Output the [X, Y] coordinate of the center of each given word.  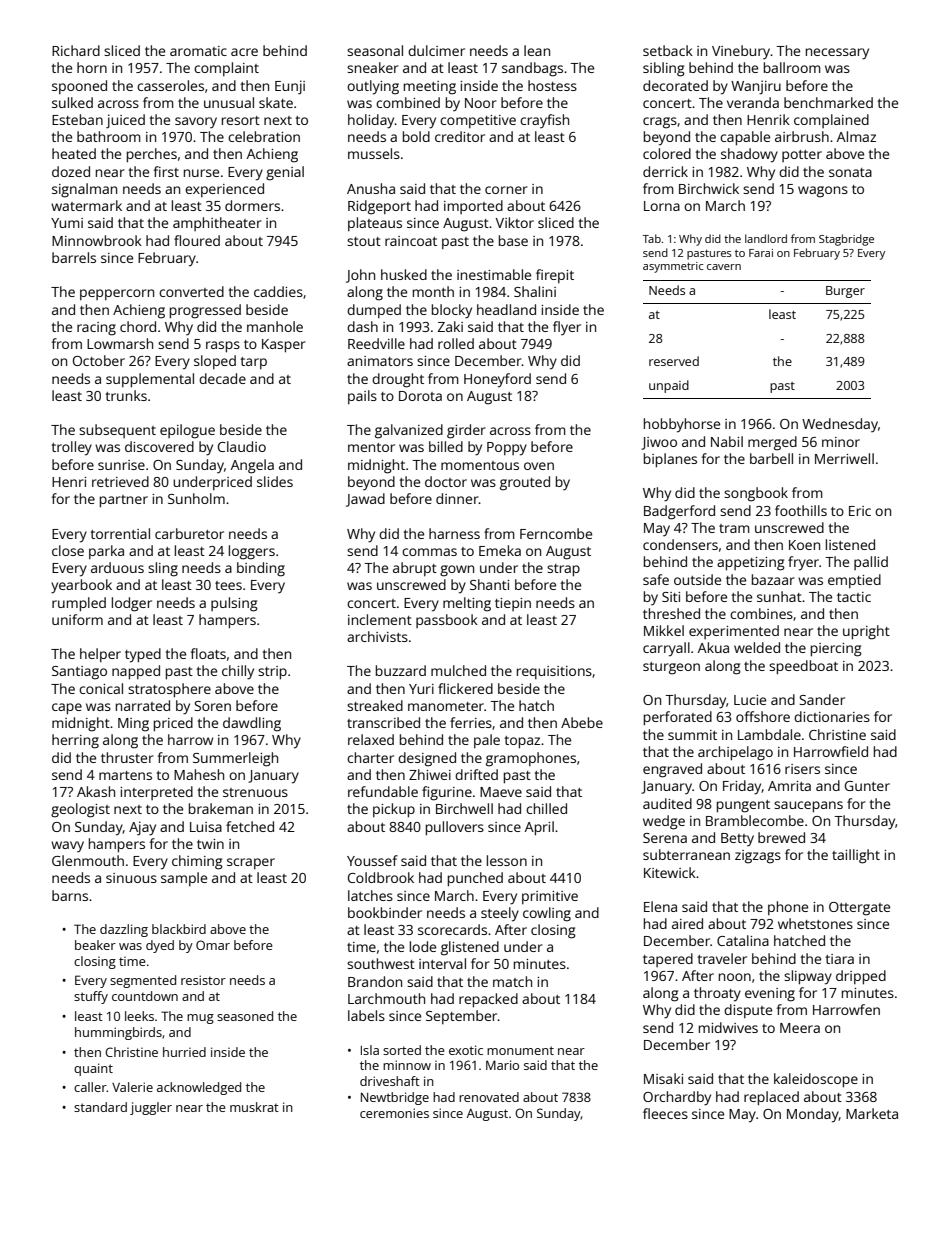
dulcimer [436, 50]
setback [668, 50]
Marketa [872, 1113]
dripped [861, 977]
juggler [151, 1108]
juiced [125, 121]
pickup [394, 810]
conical [101, 688]
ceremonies [394, 1113]
